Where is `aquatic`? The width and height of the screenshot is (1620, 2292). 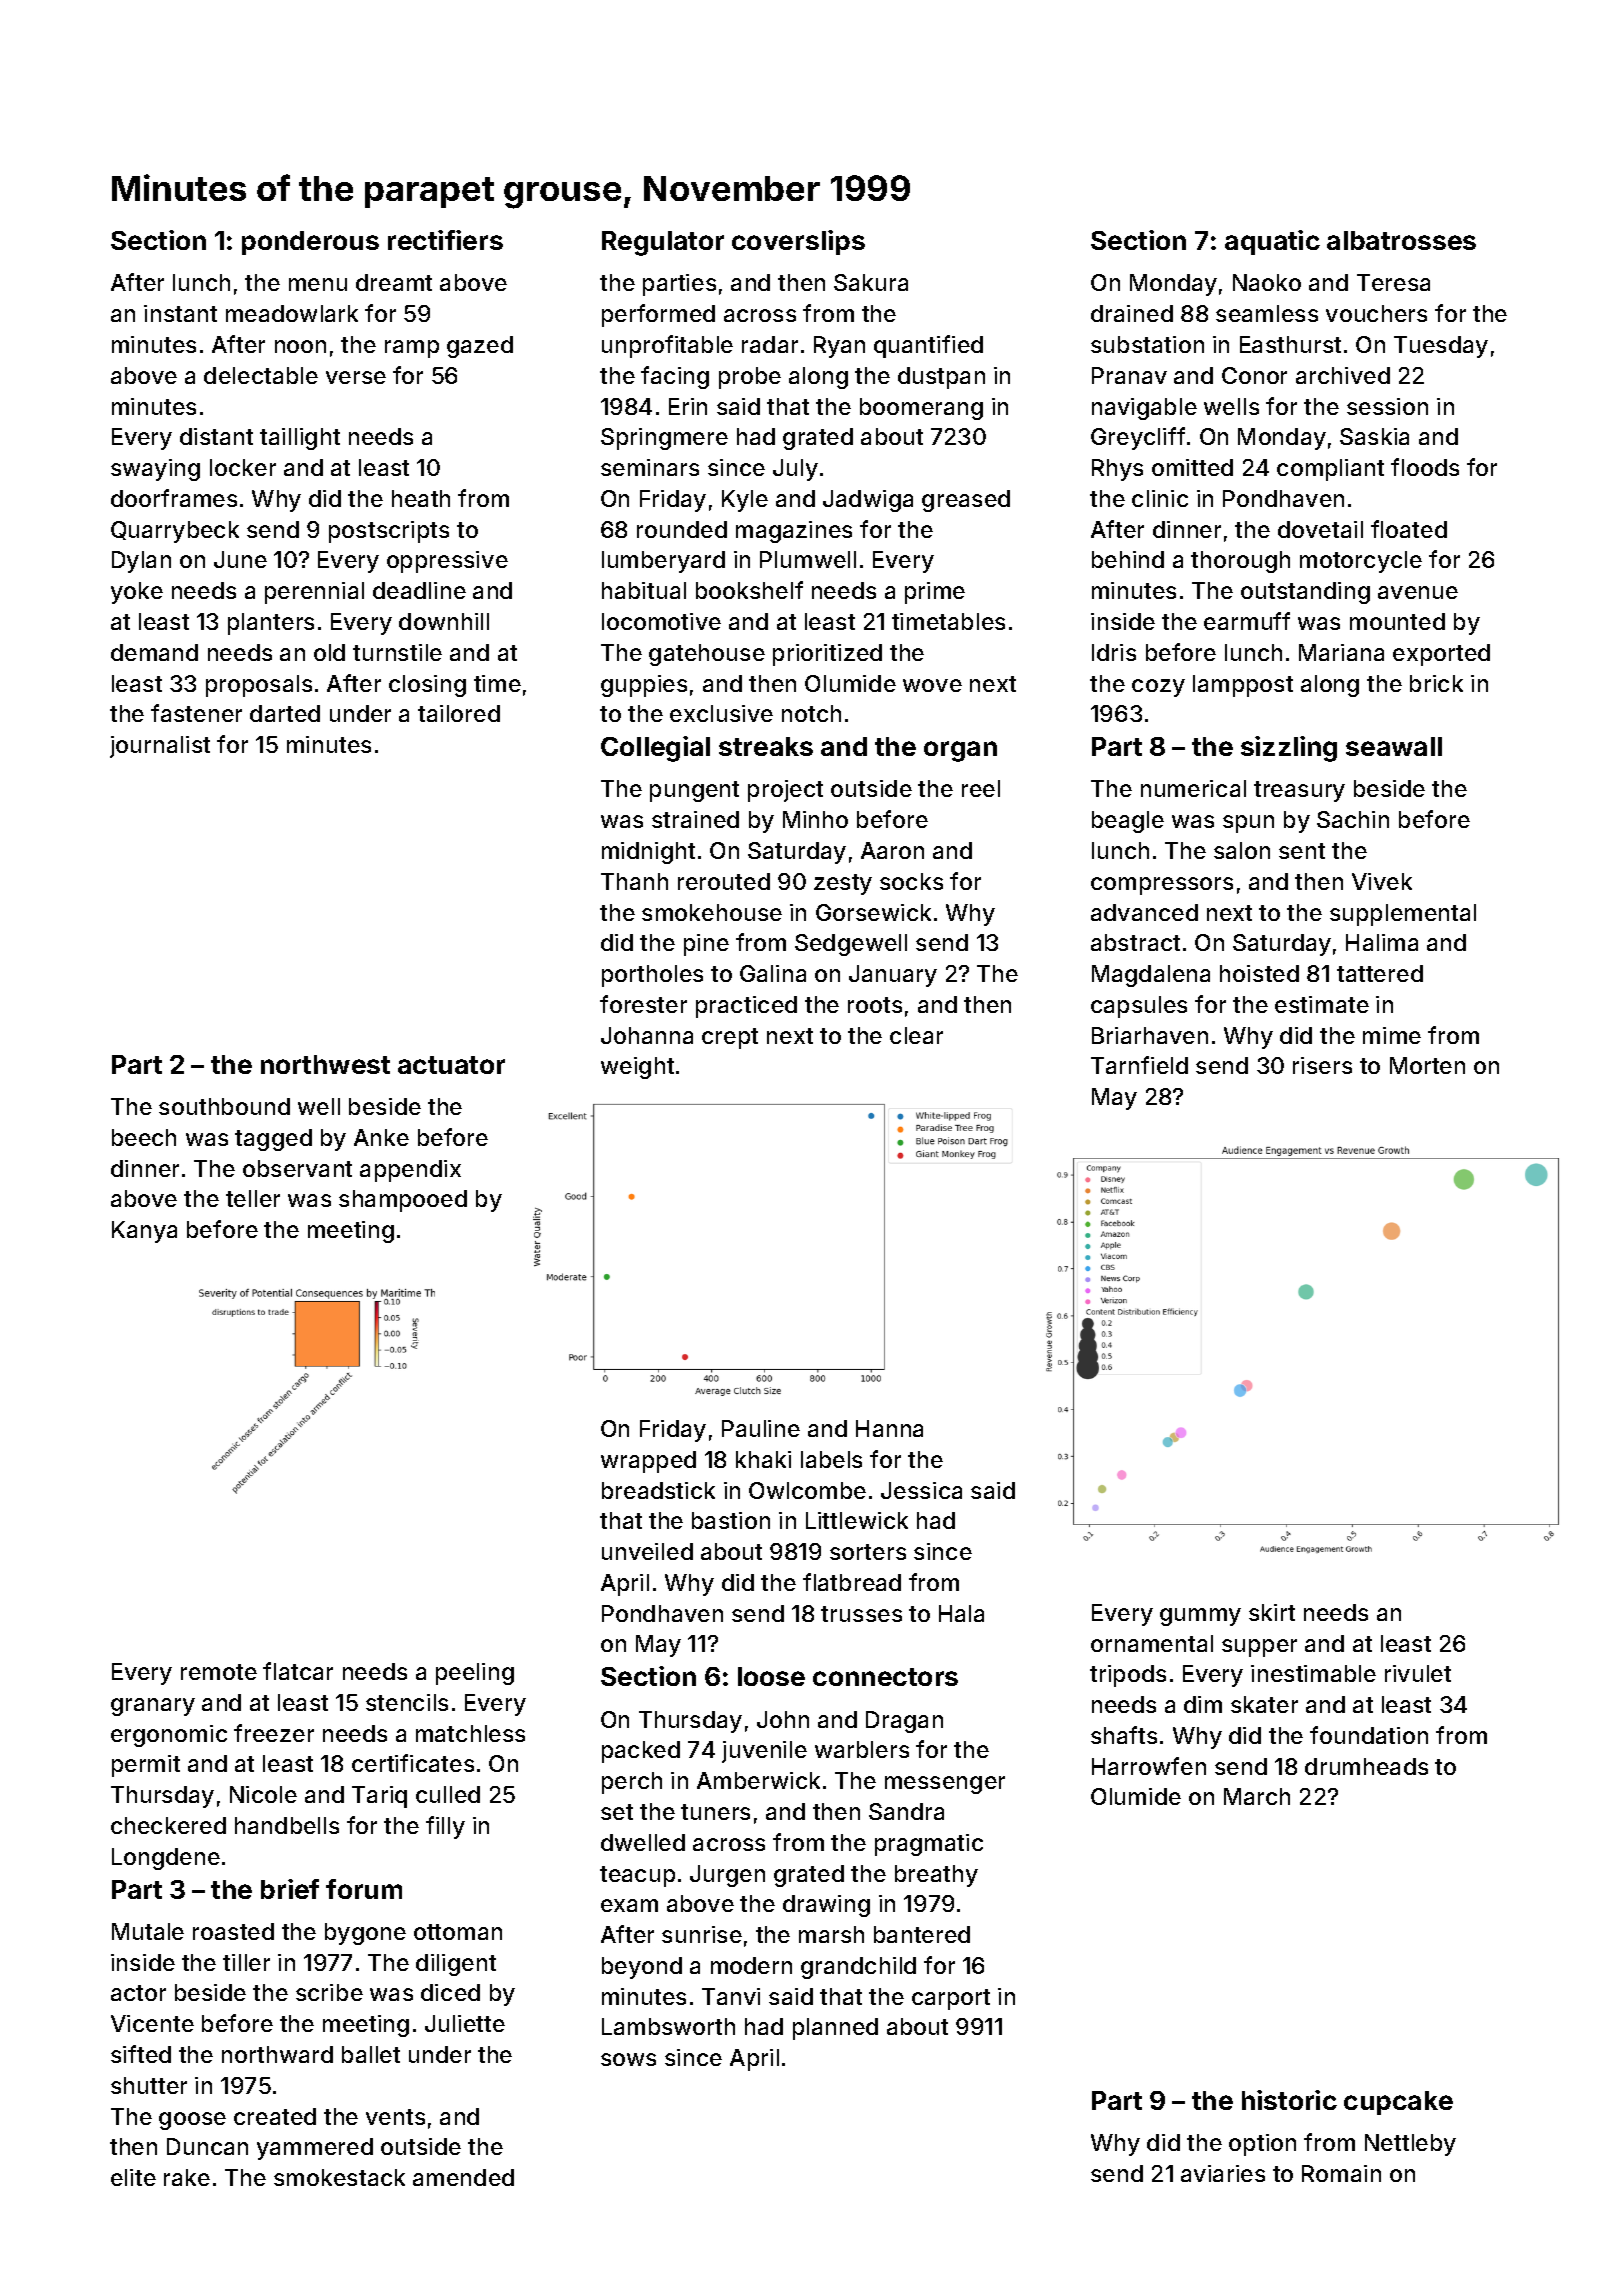
aquatic is located at coordinates (1272, 242).
